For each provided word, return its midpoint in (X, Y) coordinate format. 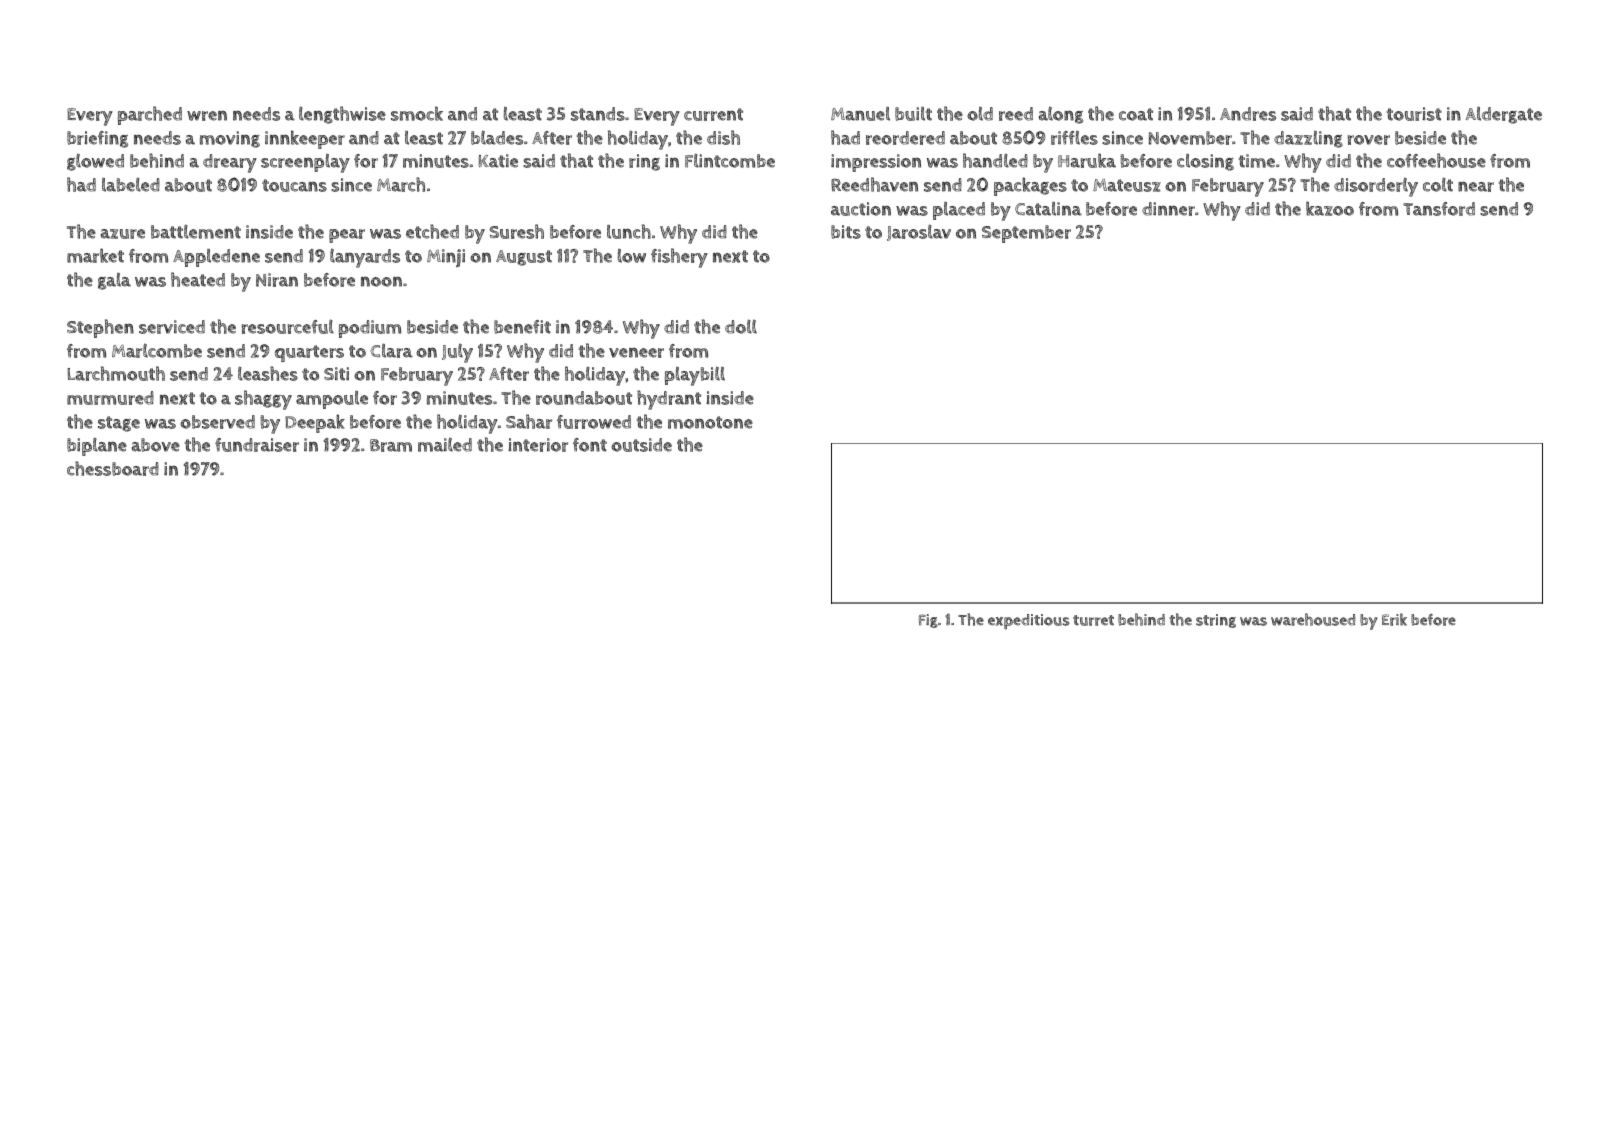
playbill (695, 376)
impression (876, 163)
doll (741, 326)
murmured (110, 398)
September (1026, 234)
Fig (928, 621)
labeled (131, 184)
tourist (1414, 114)
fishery (679, 258)
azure (123, 234)
